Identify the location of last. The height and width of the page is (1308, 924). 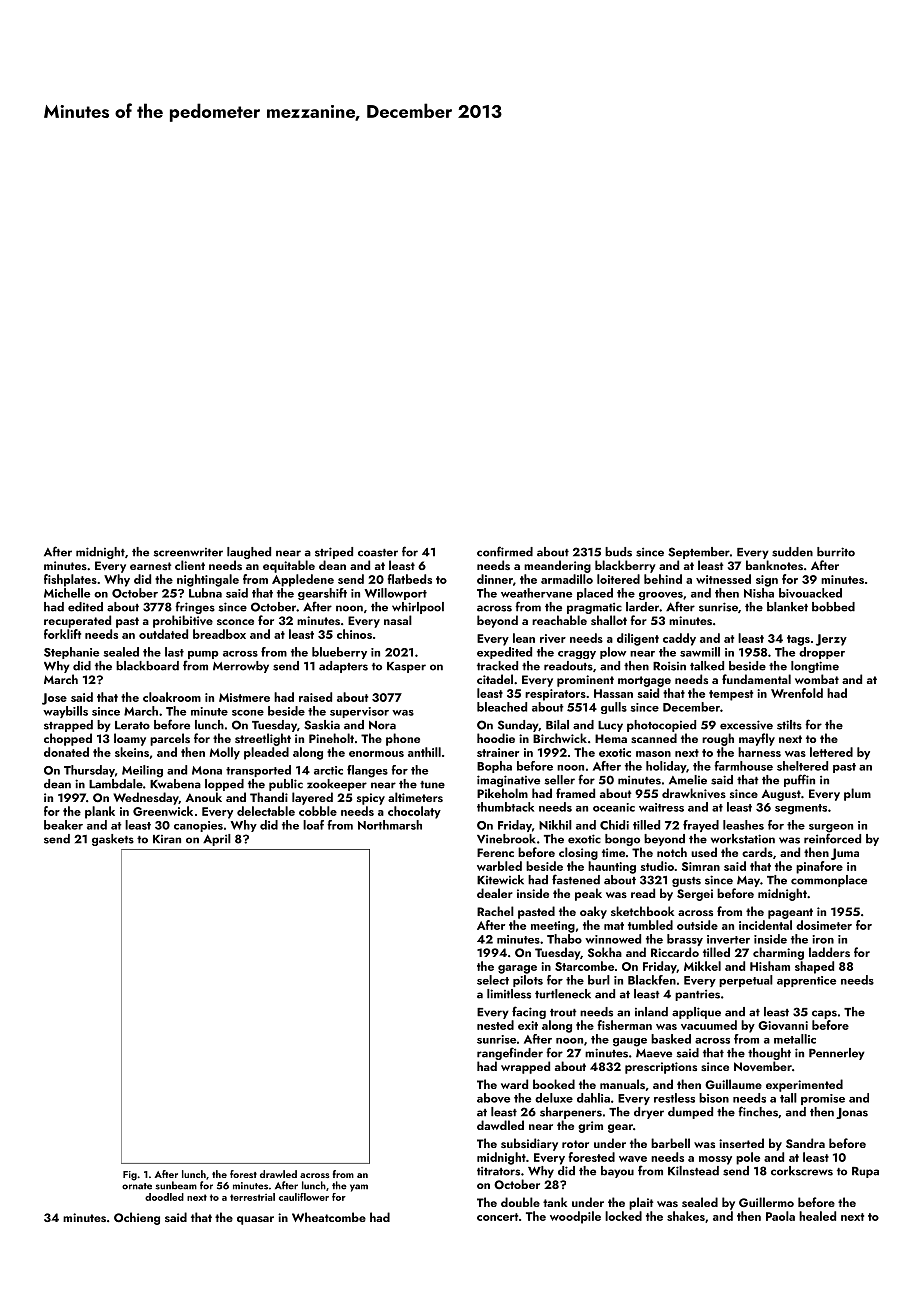
(174, 652).
